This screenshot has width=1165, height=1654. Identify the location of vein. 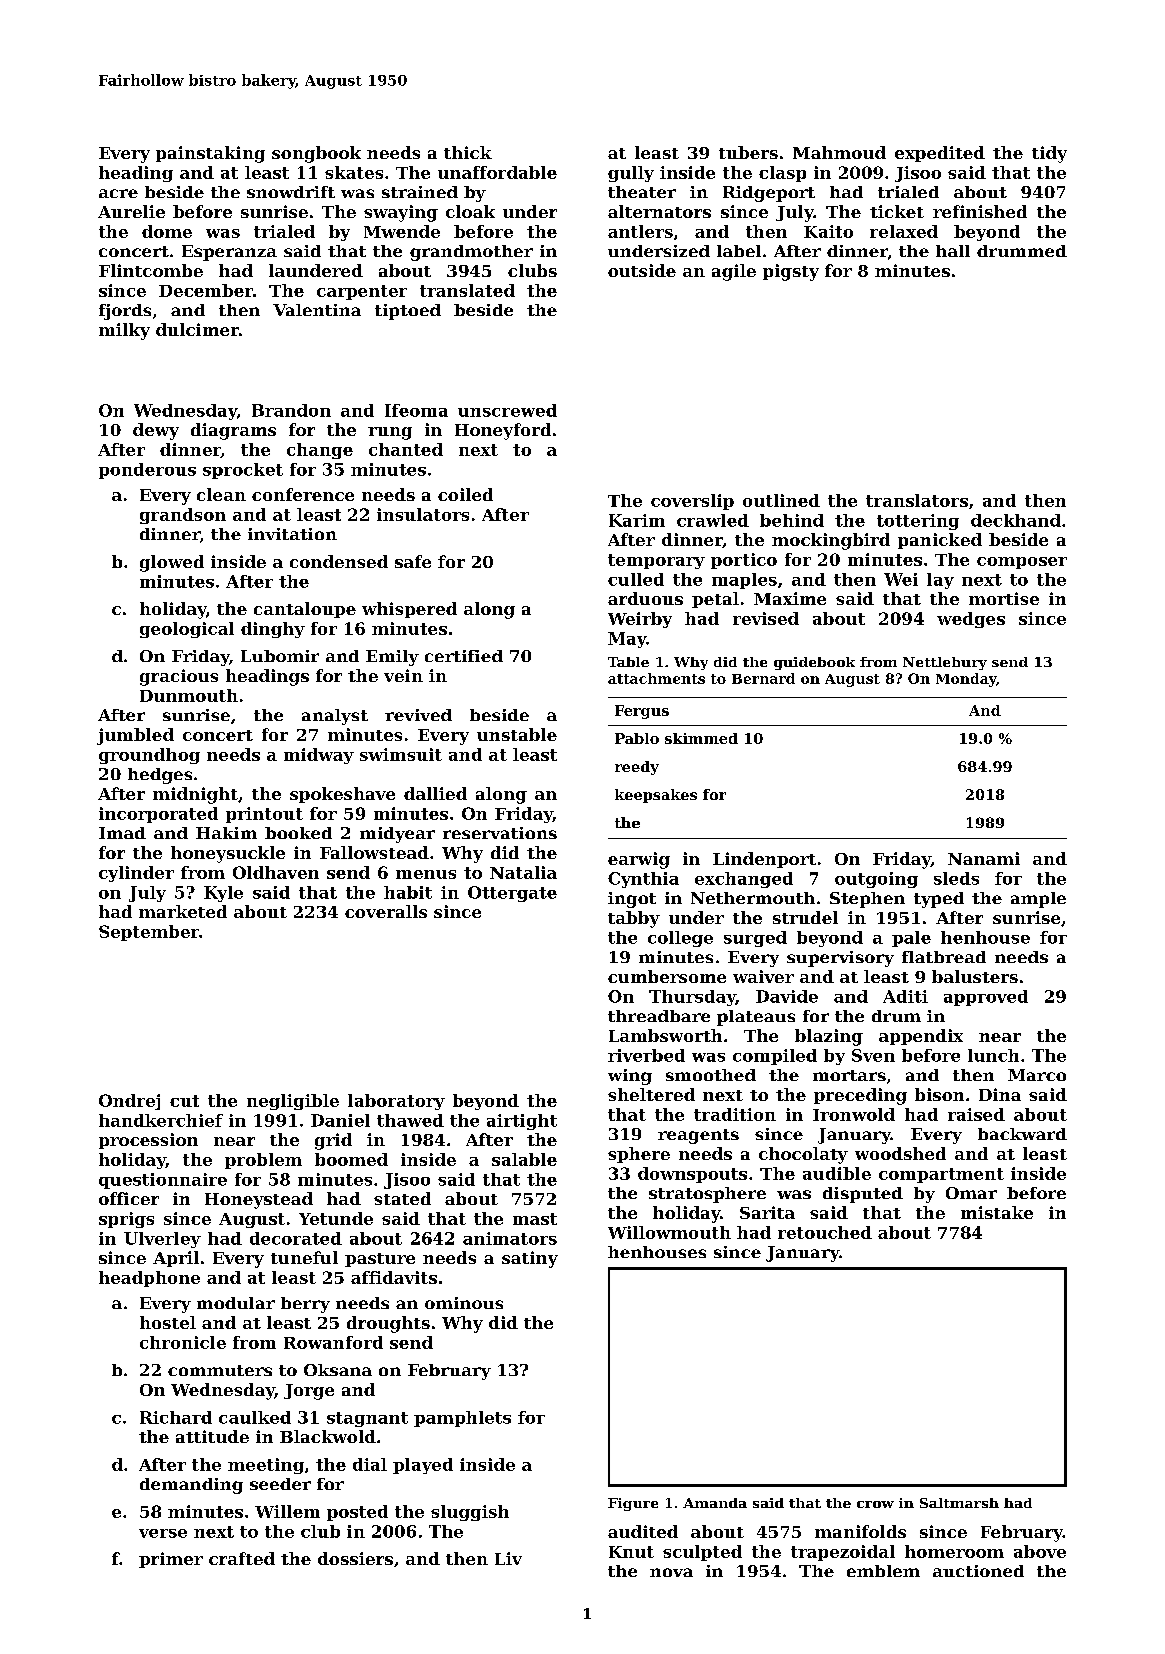
(403, 675).
